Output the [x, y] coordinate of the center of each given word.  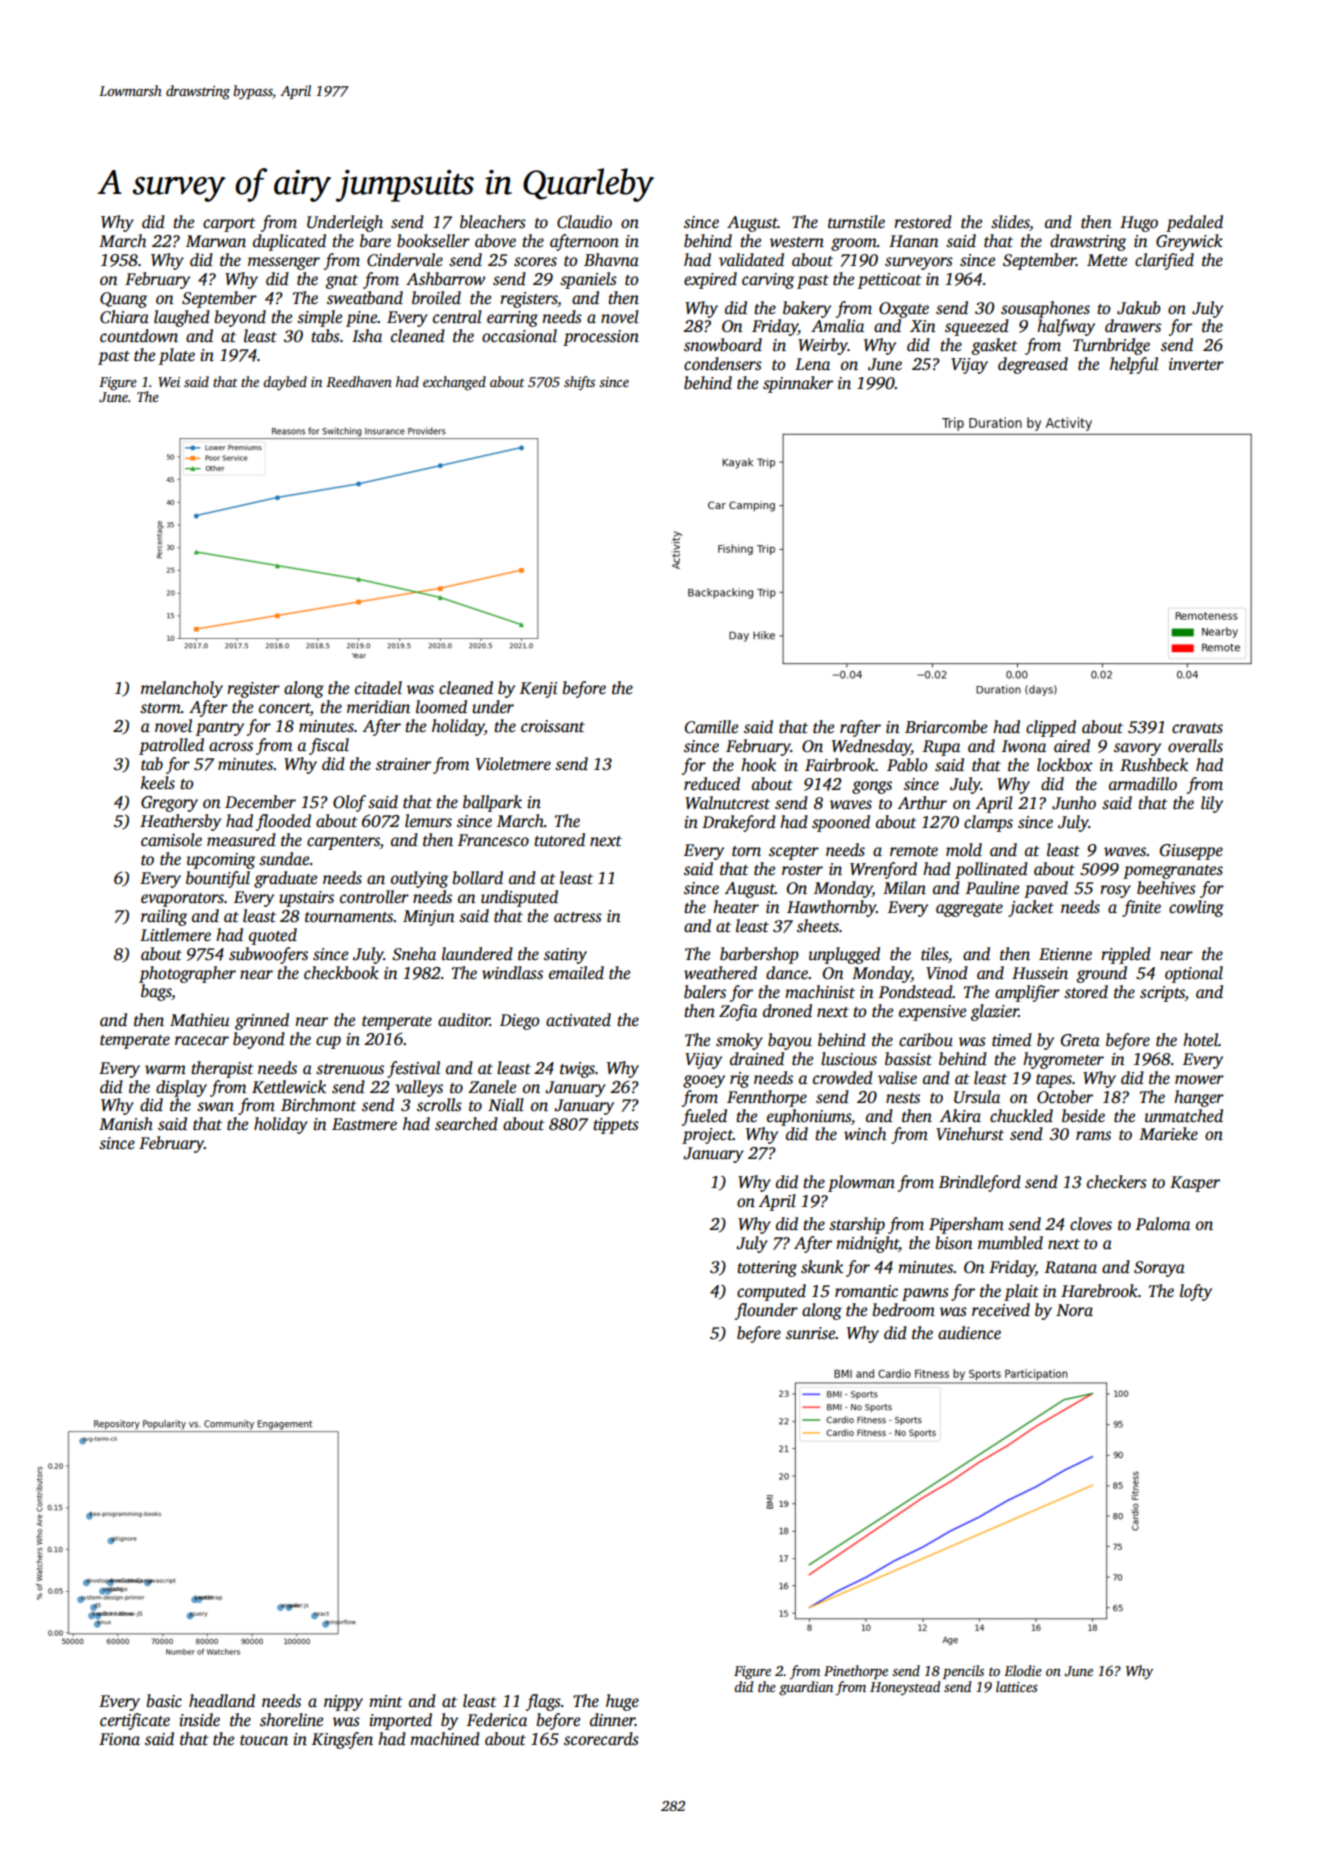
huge [622, 1702]
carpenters [343, 843]
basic [164, 1701]
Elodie [1023, 1670]
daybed [285, 383]
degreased [1033, 365]
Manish [126, 1124]
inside [199, 1720]
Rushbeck [1154, 765]
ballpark [492, 803]
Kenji [538, 690]
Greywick [1189, 242]
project [707, 1136]
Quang [123, 300]
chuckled [1021, 1116]
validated [751, 260]
